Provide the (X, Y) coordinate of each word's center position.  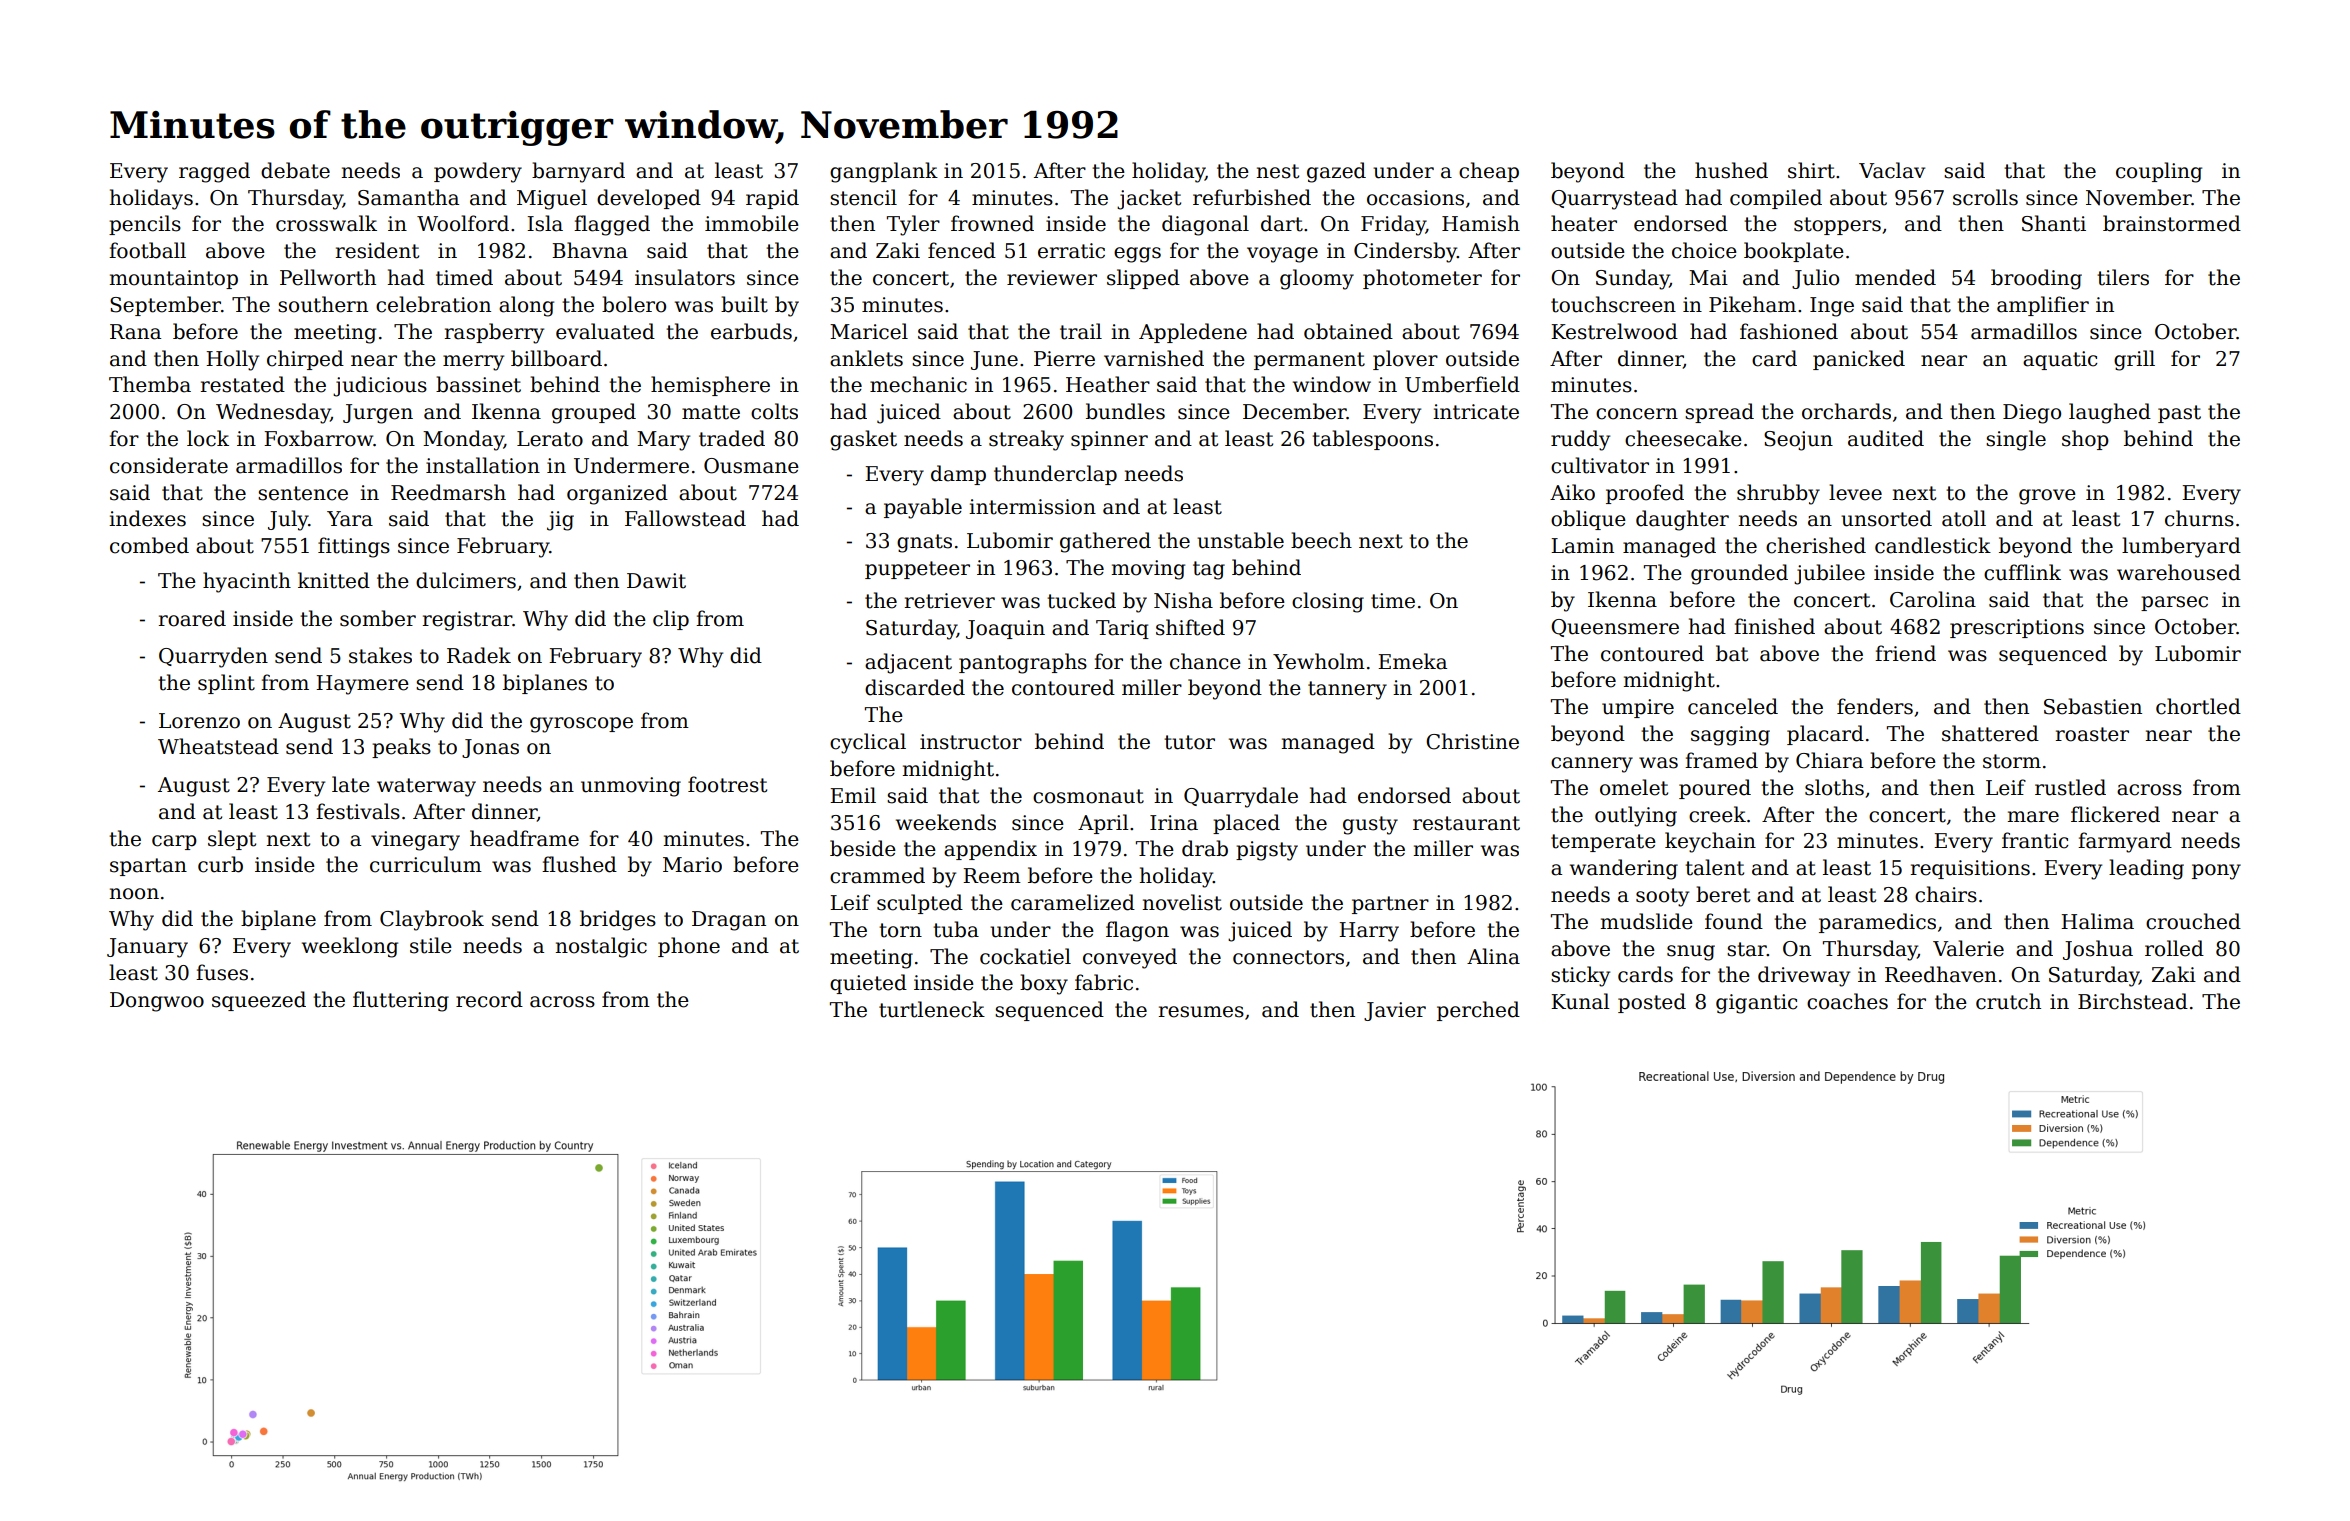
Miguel (552, 199)
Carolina (1933, 599)
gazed (1336, 172)
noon (134, 894)
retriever (950, 601)
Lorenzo (199, 721)
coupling (2159, 172)
